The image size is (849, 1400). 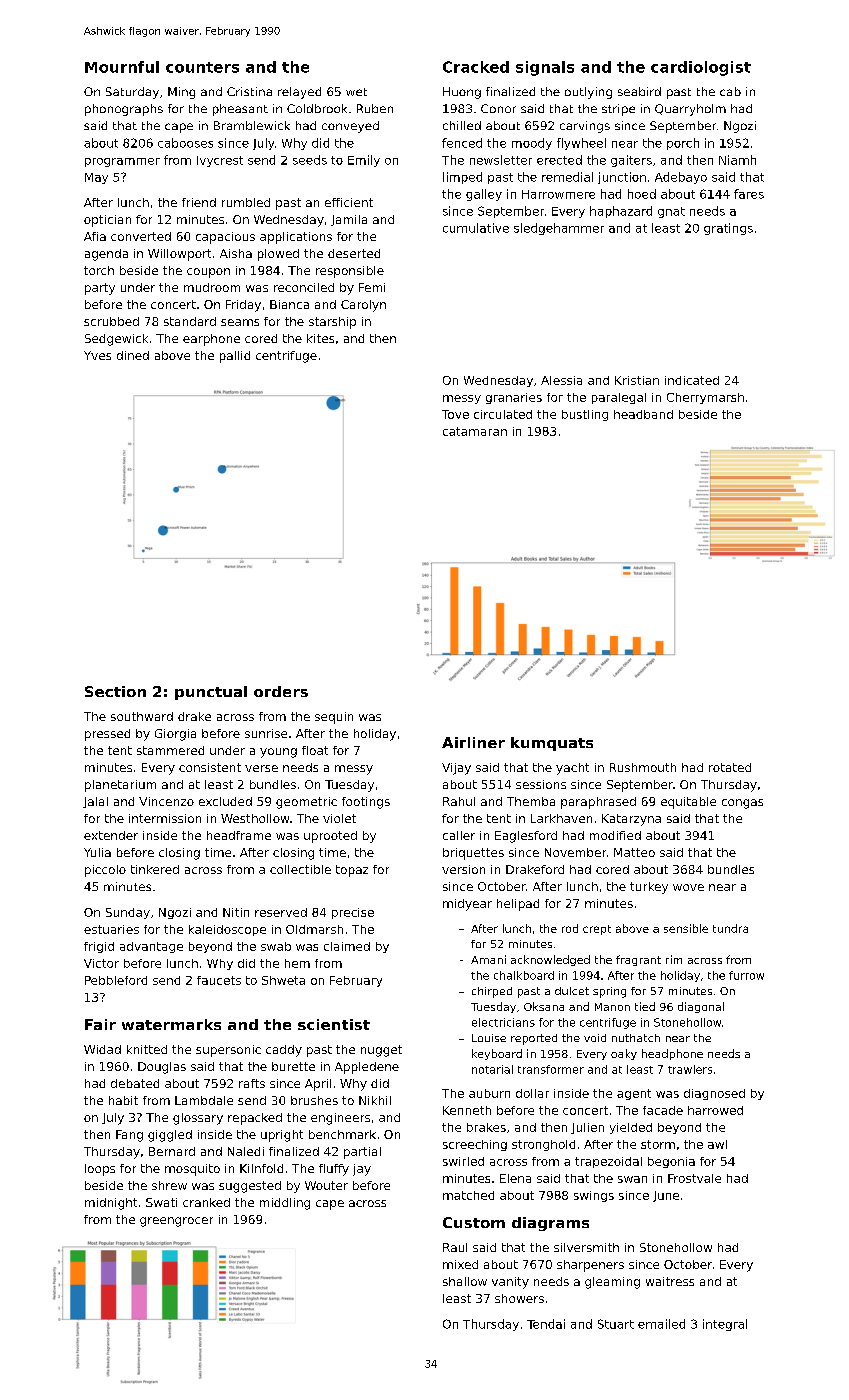 I want to click on Cracked, so click(x=476, y=67).
